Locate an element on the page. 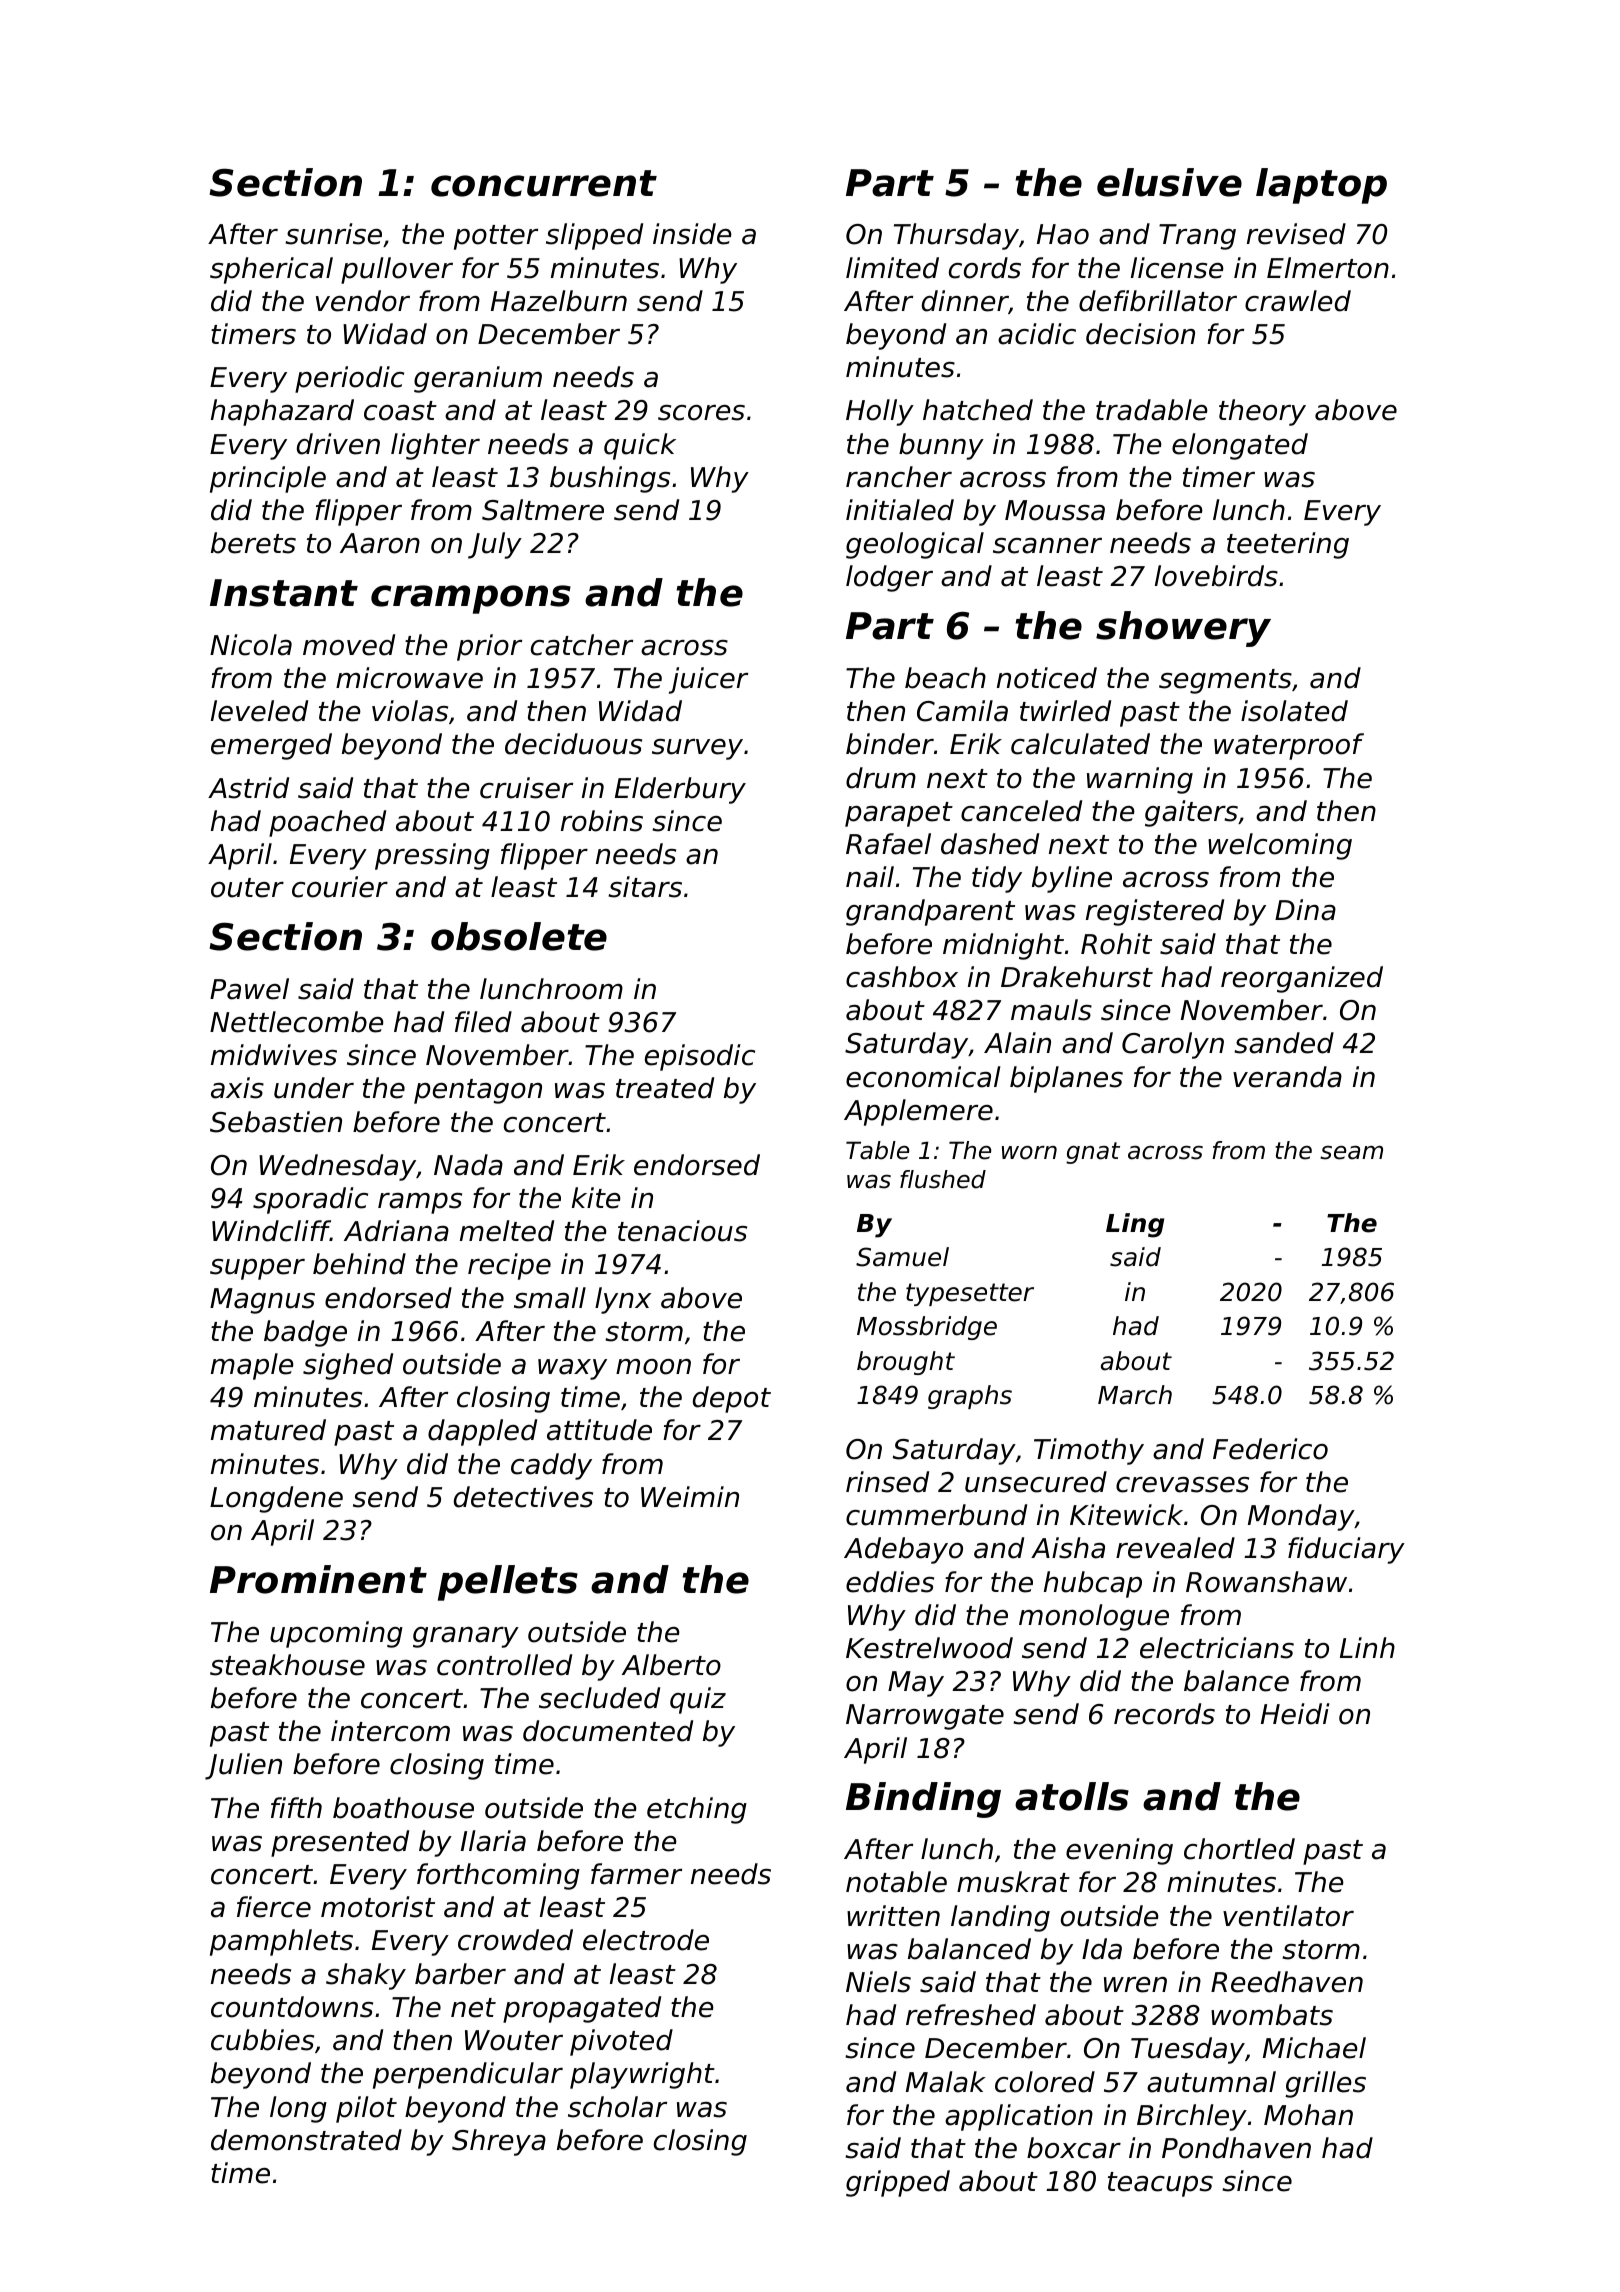 The height and width of the document is (2292, 1620). gaiters is located at coordinates (1191, 813).
